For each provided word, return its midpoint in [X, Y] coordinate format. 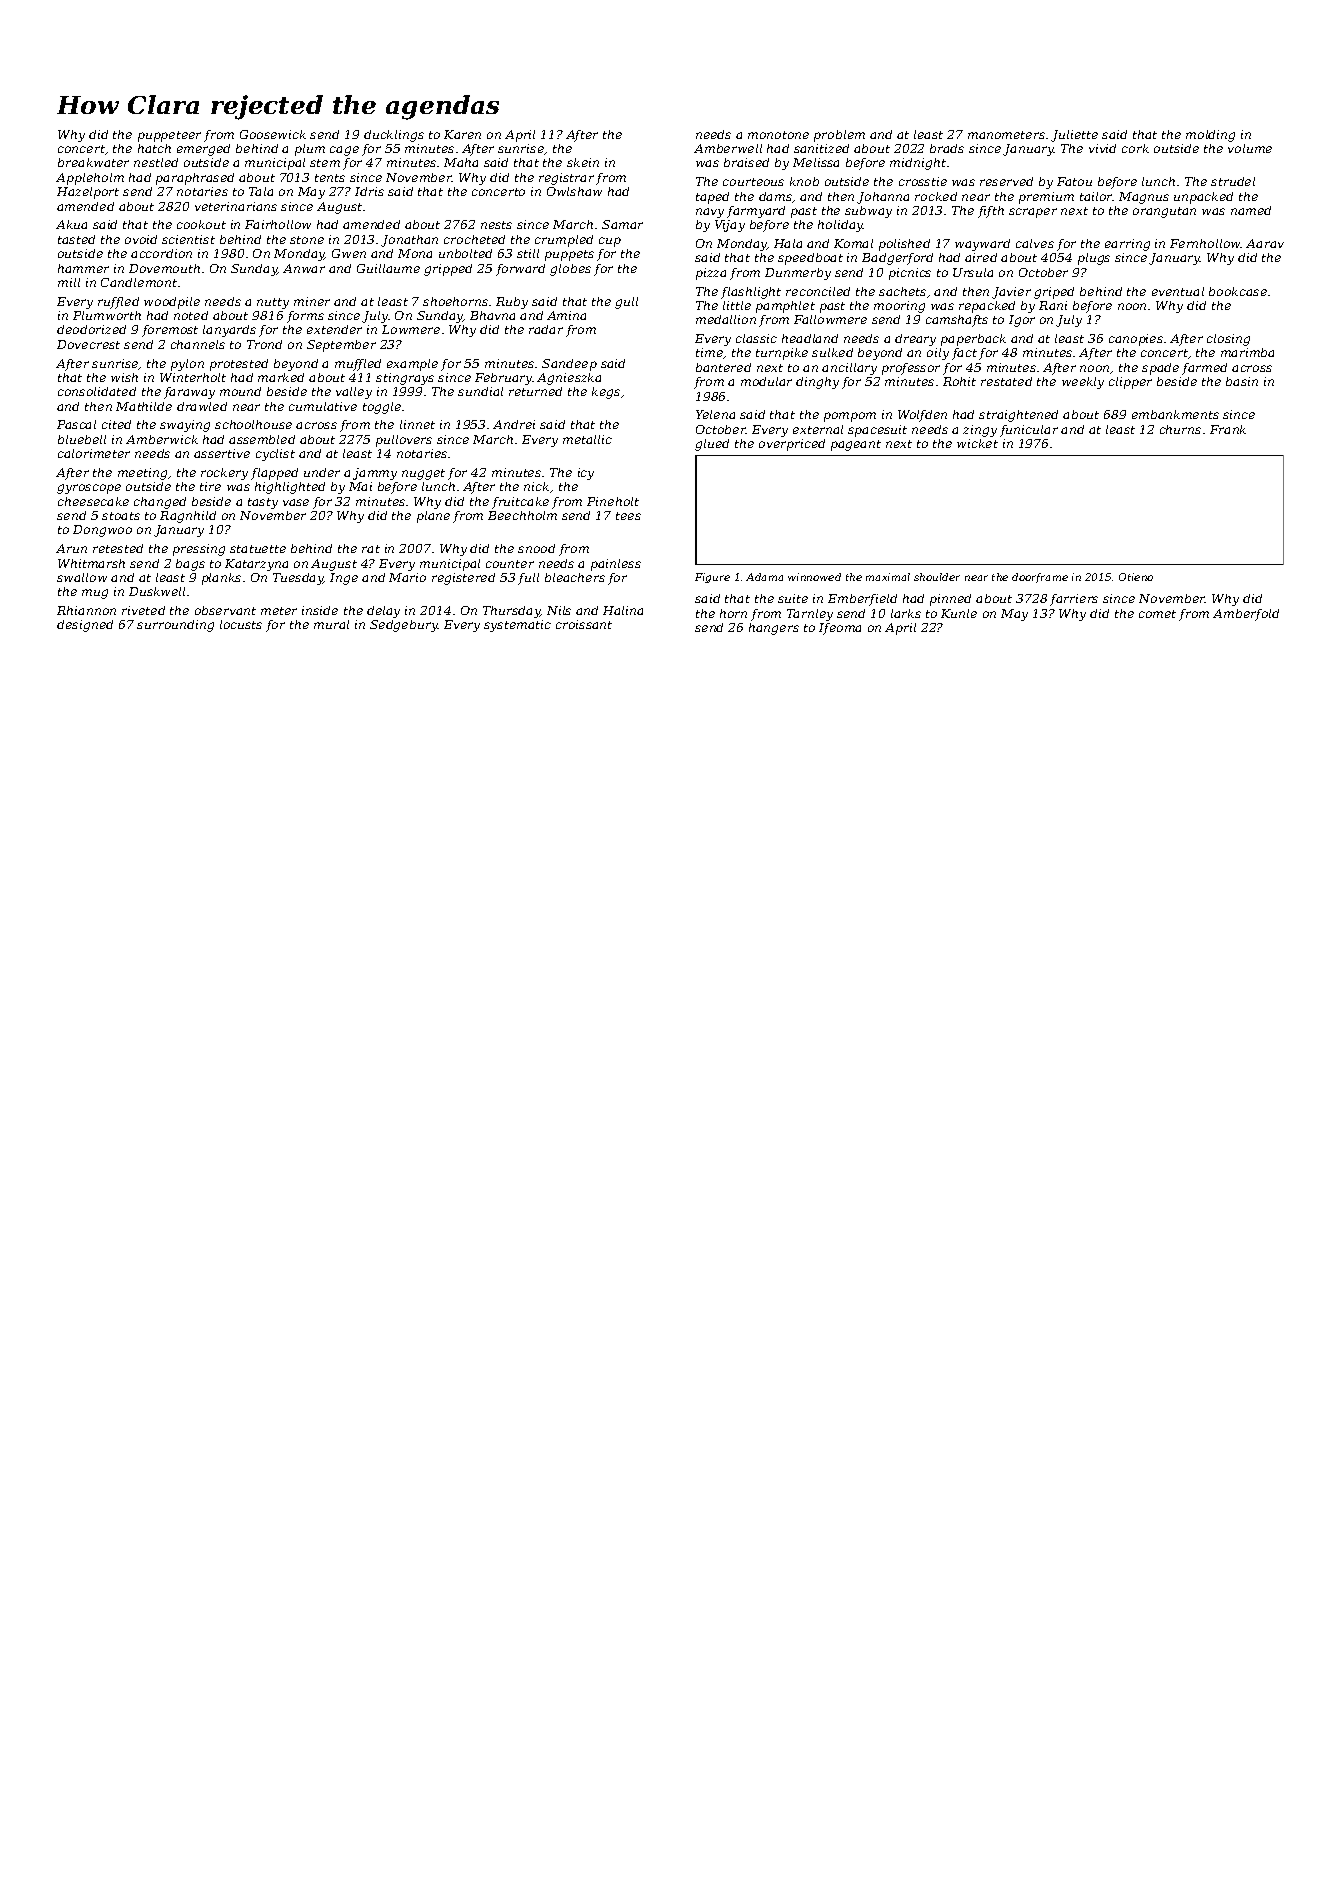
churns [1180, 429]
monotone [778, 135]
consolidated [97, 391]
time [709, 352]
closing [1228, 340]
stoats [121, 516]
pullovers [404, 441]
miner [312, 301]
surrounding [175, 626]
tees [628, 516]
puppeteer [169, 136]
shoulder [937, 577]
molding [1210, 136]
